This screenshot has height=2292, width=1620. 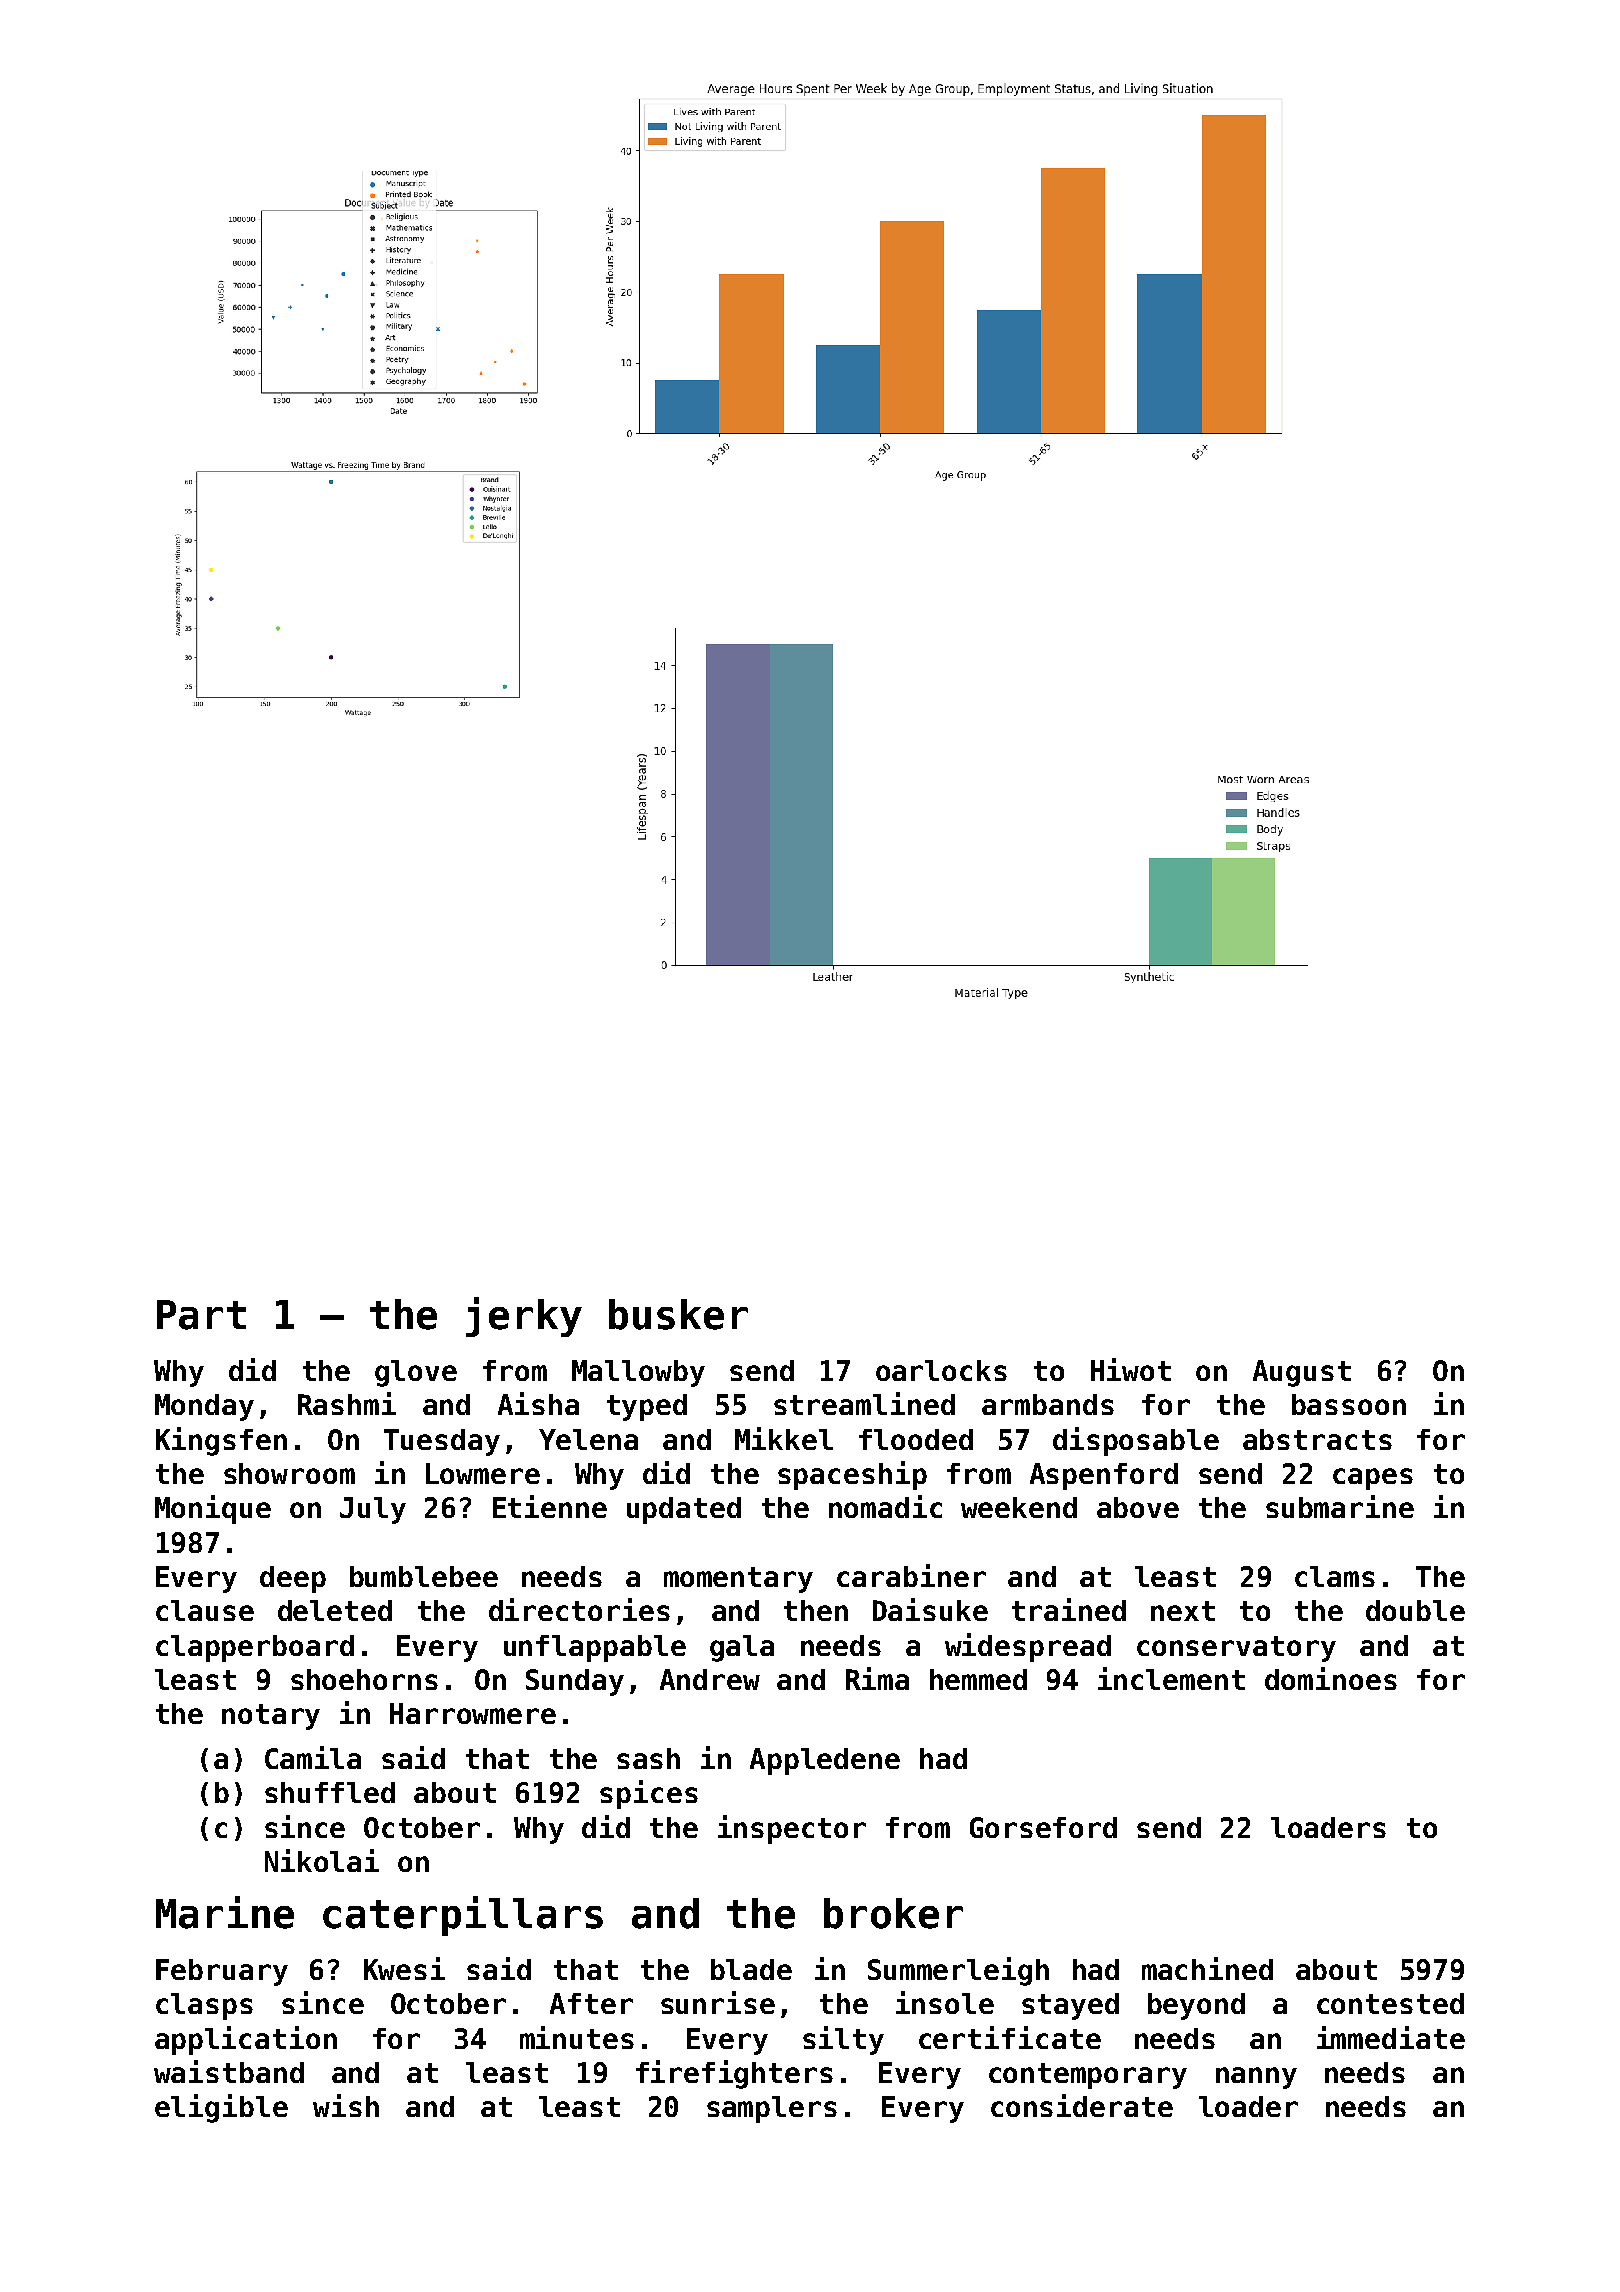 What do you see at coordinates (463, 1916) in the screenshot?
I see `caterpillars` at bounding box center [463, 1916].
